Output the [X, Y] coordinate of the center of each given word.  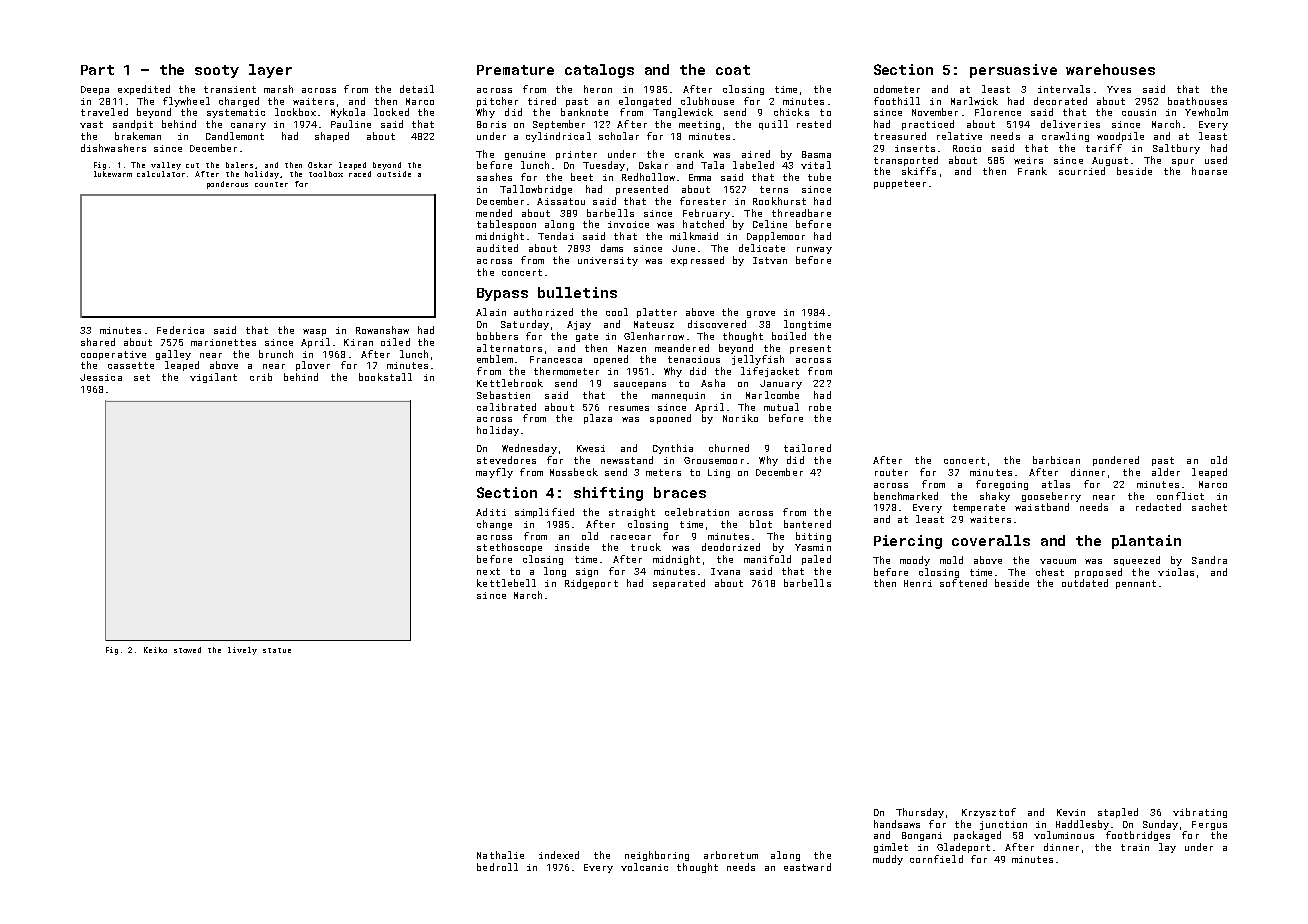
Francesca [556, 359]
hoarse [1209, 171]
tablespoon [506, 225]
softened [963, 583]
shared [98, 342]
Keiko [155, 650]
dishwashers [113, 148]
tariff [1104, 148]
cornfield [936, 859]
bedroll [497, 867]
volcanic [644, 867]
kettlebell [506, 583]
